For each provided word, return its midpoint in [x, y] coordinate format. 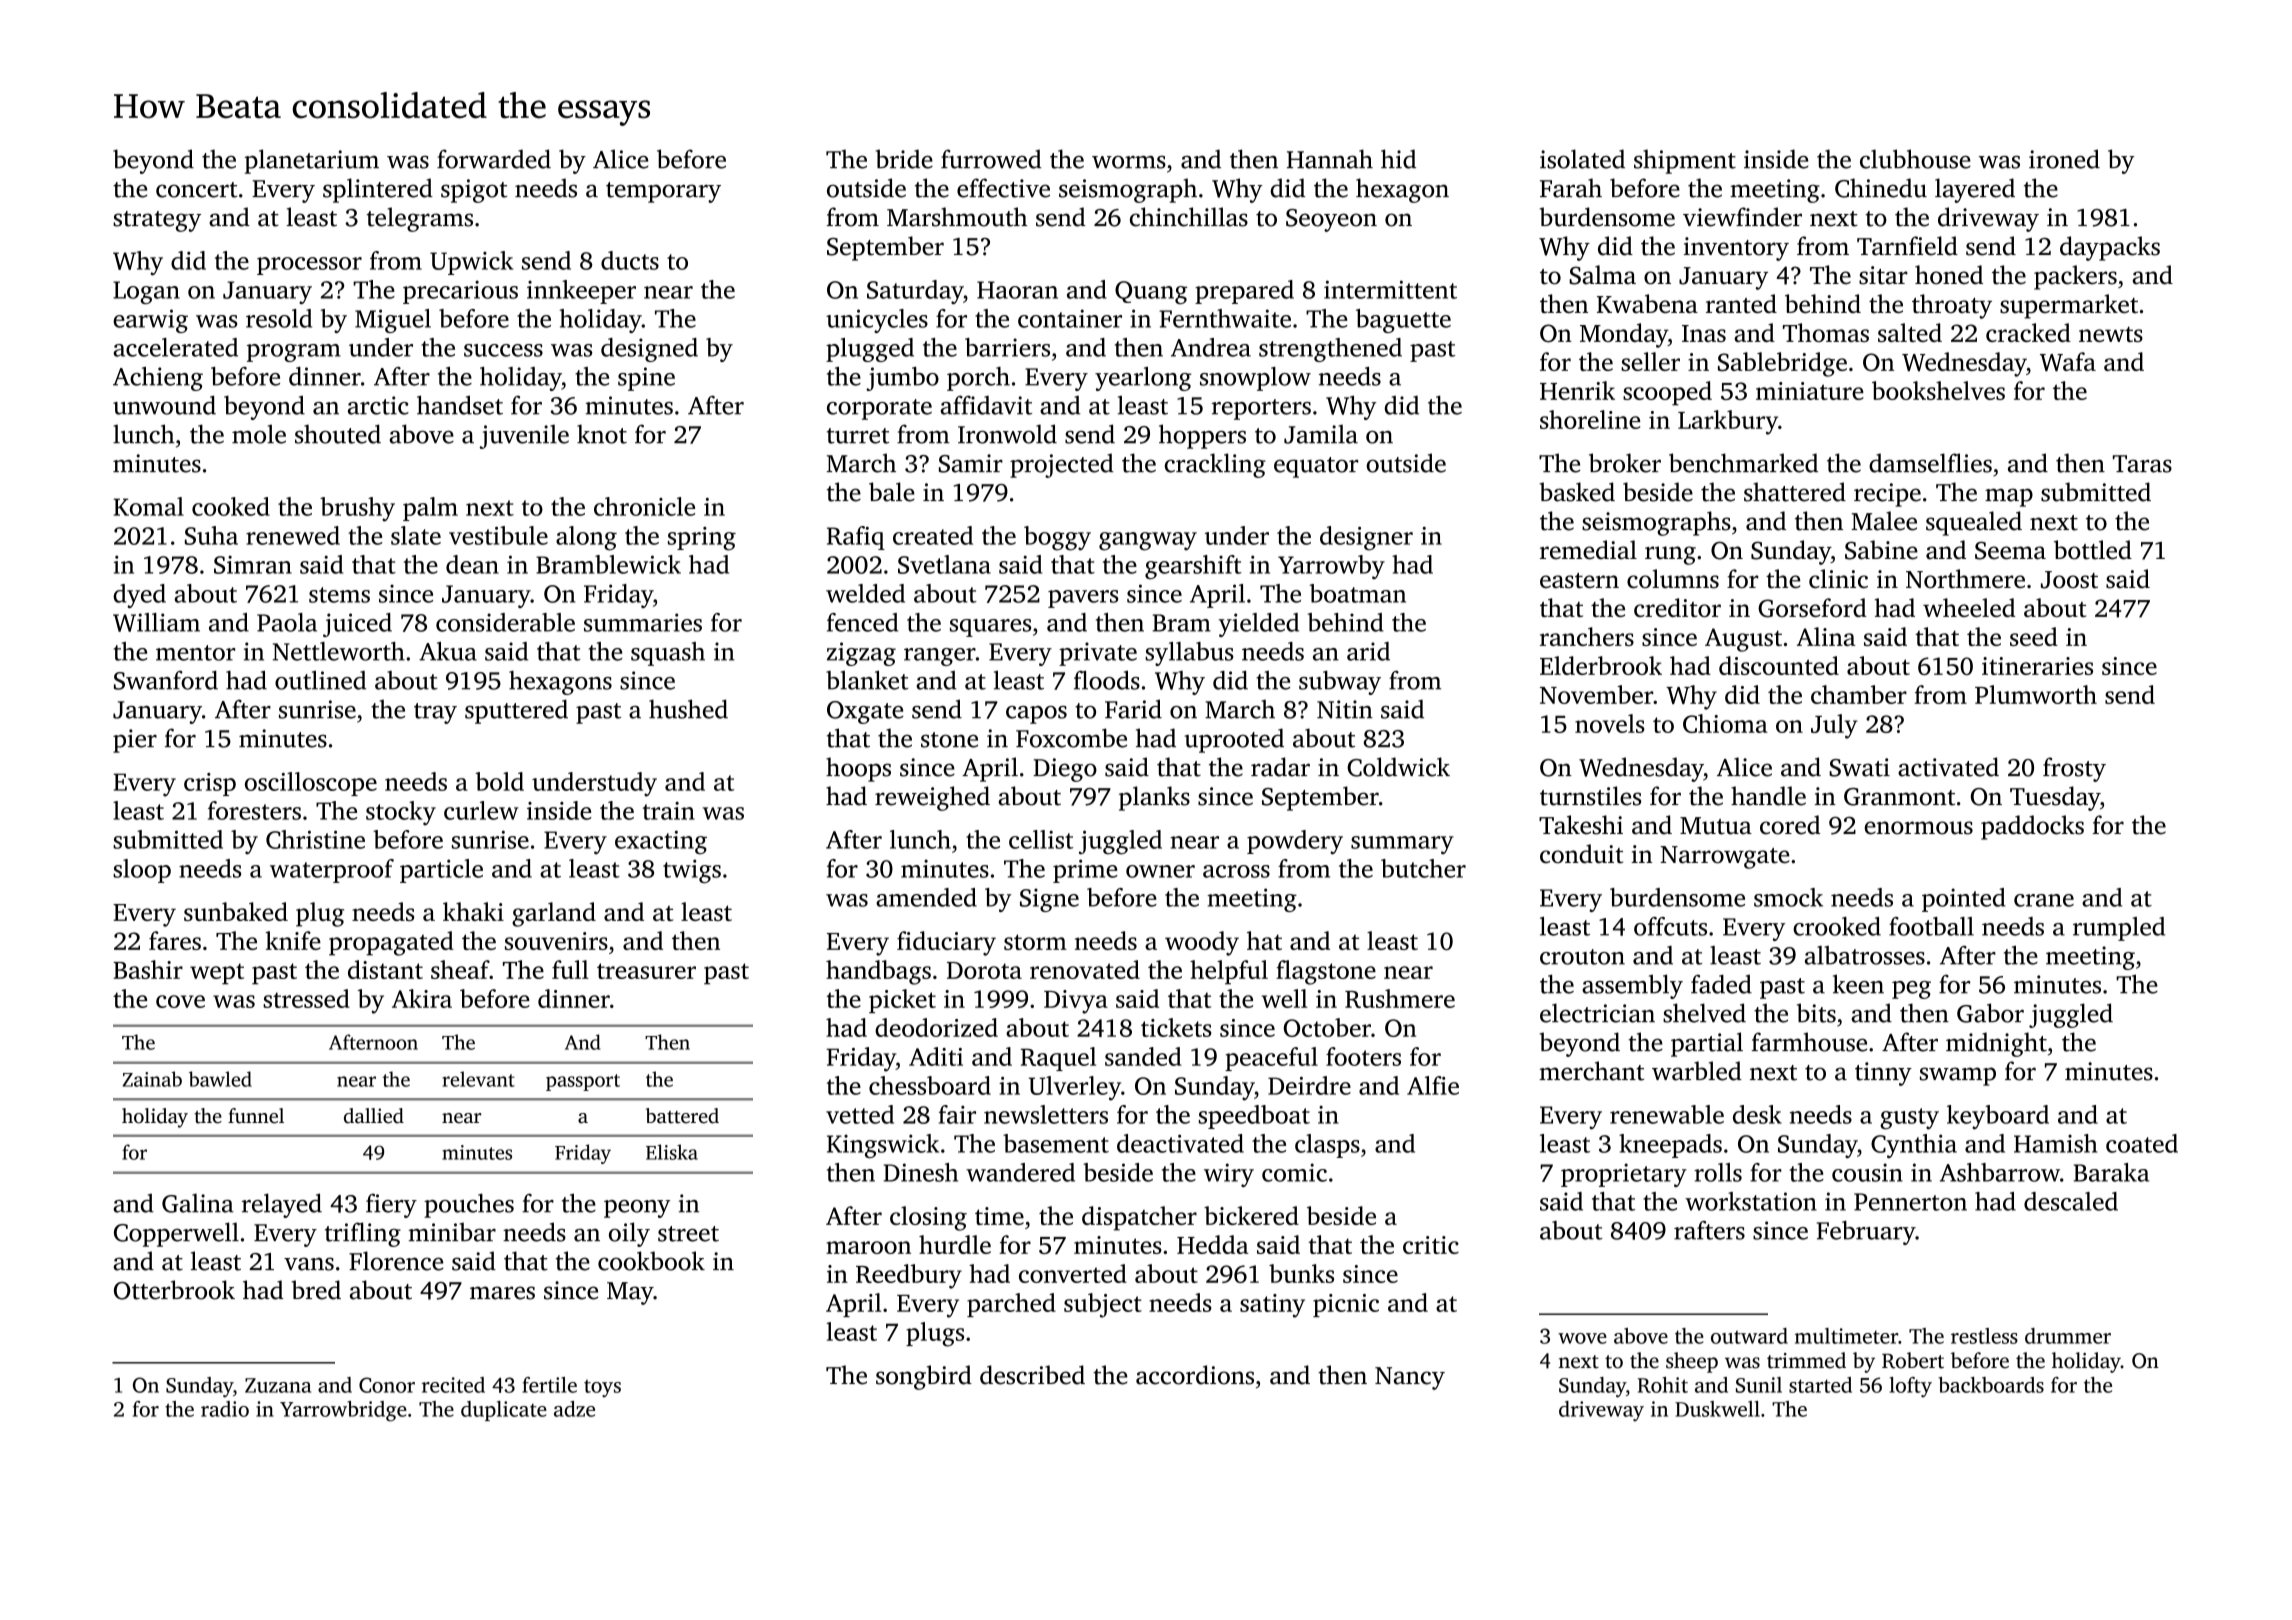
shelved [1704, 1013]
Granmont [1899, 797]
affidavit [986, 405]
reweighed [932, 798]
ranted [1741, 303]
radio [225, 1409]
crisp [210, 784]
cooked [231, 506]
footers [1363, 1056]
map [2009, 497]
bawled [220, 1079]
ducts [630, 260]
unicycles [877, 321]
